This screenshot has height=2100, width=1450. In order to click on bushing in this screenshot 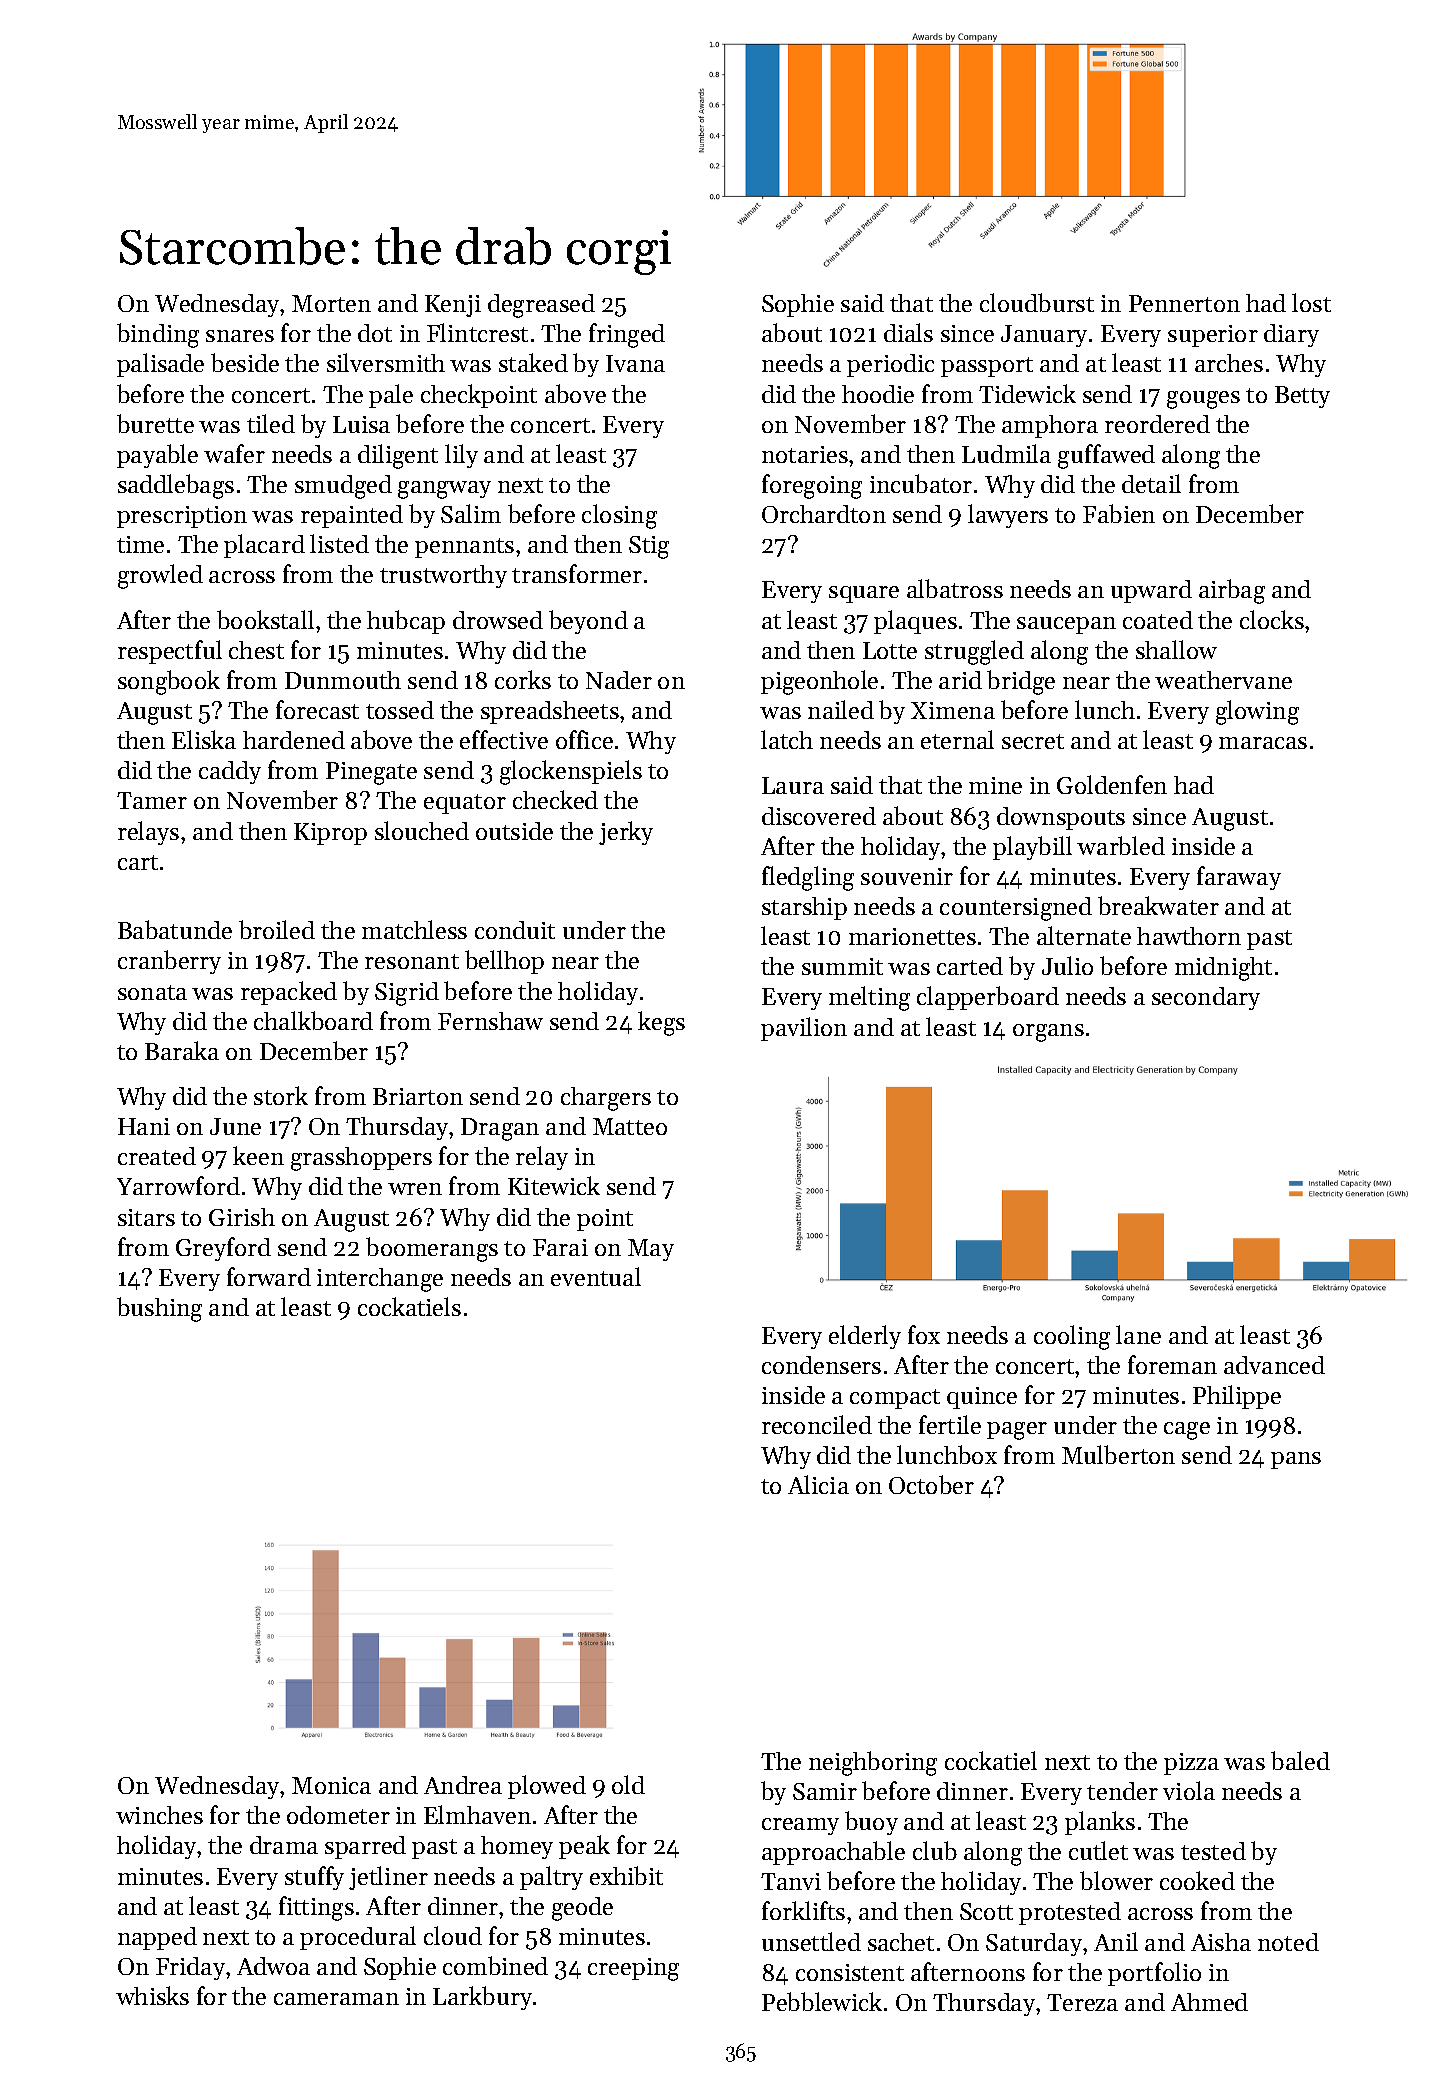, I will do `click(159, 1309)`.
